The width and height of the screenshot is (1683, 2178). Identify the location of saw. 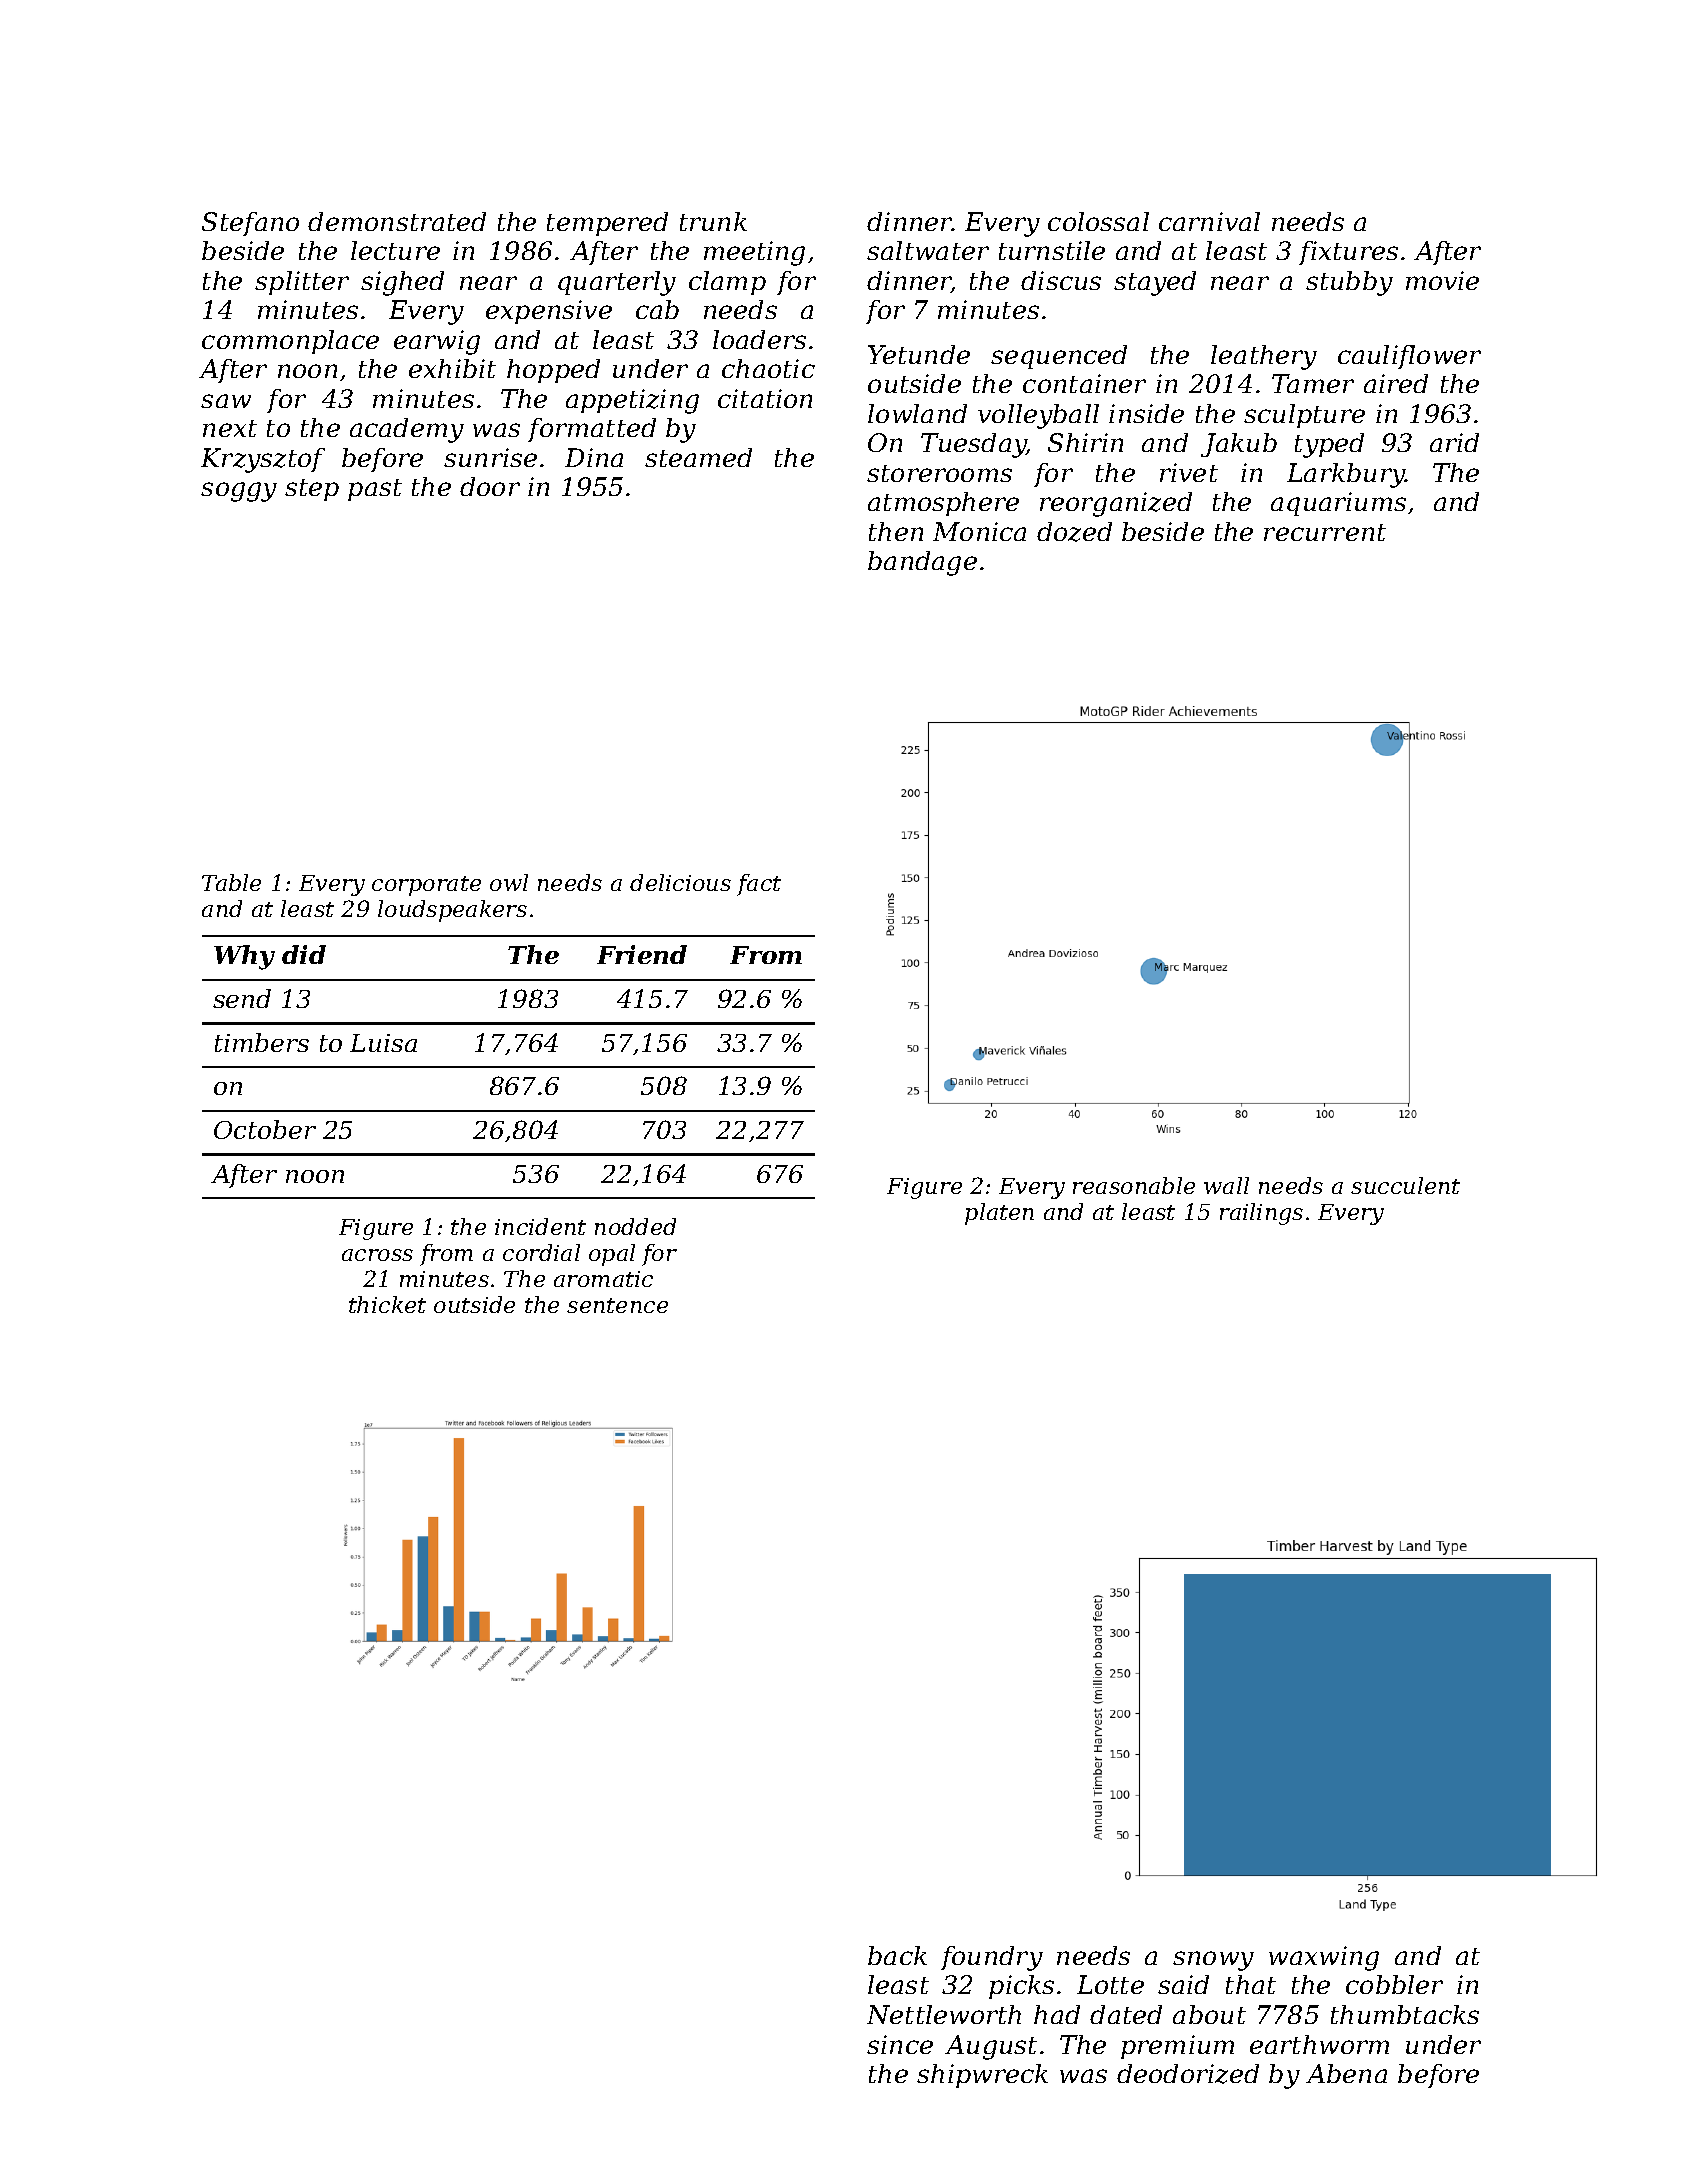
(226, 401).
